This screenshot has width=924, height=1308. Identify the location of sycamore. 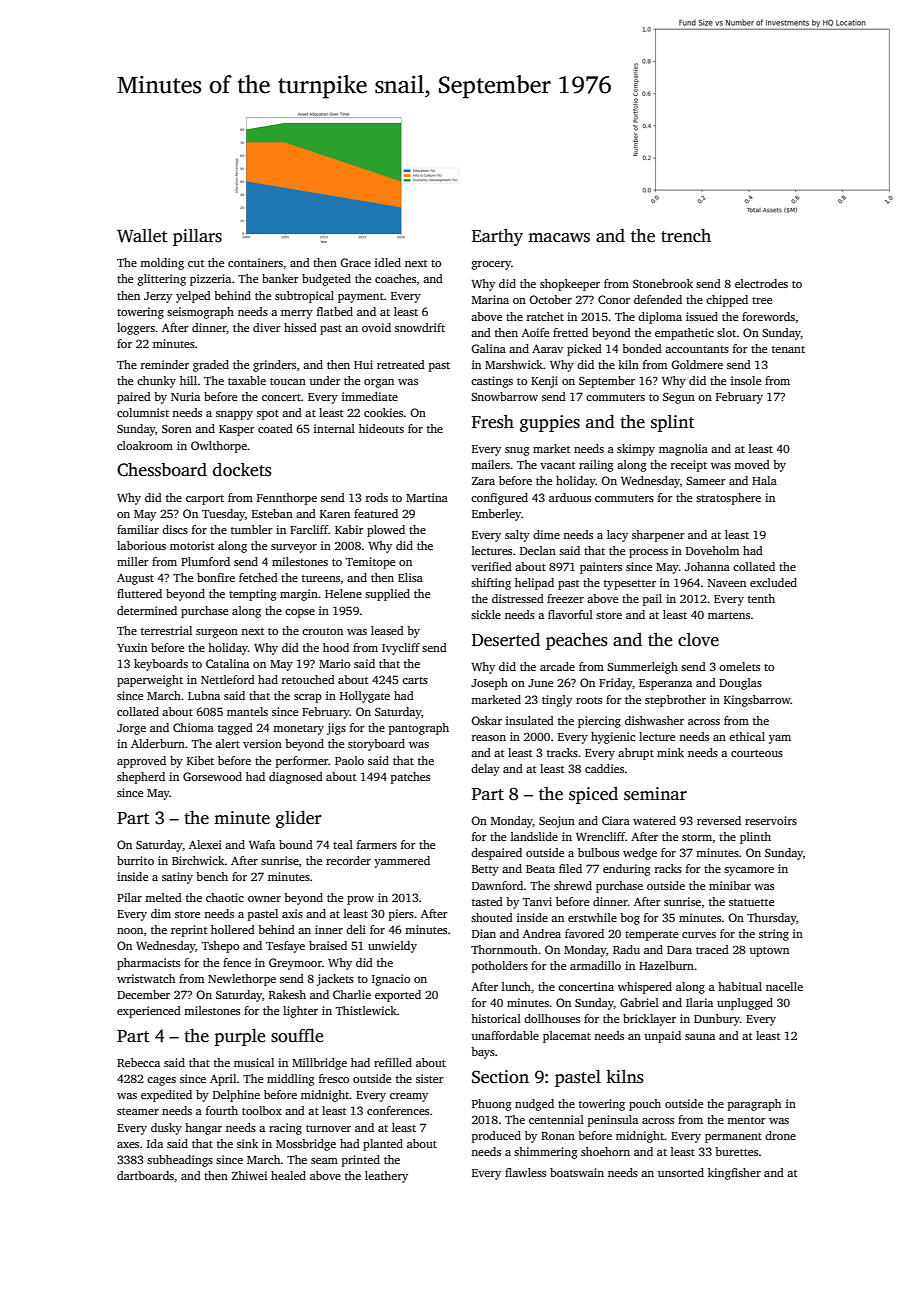
(749, 871).
